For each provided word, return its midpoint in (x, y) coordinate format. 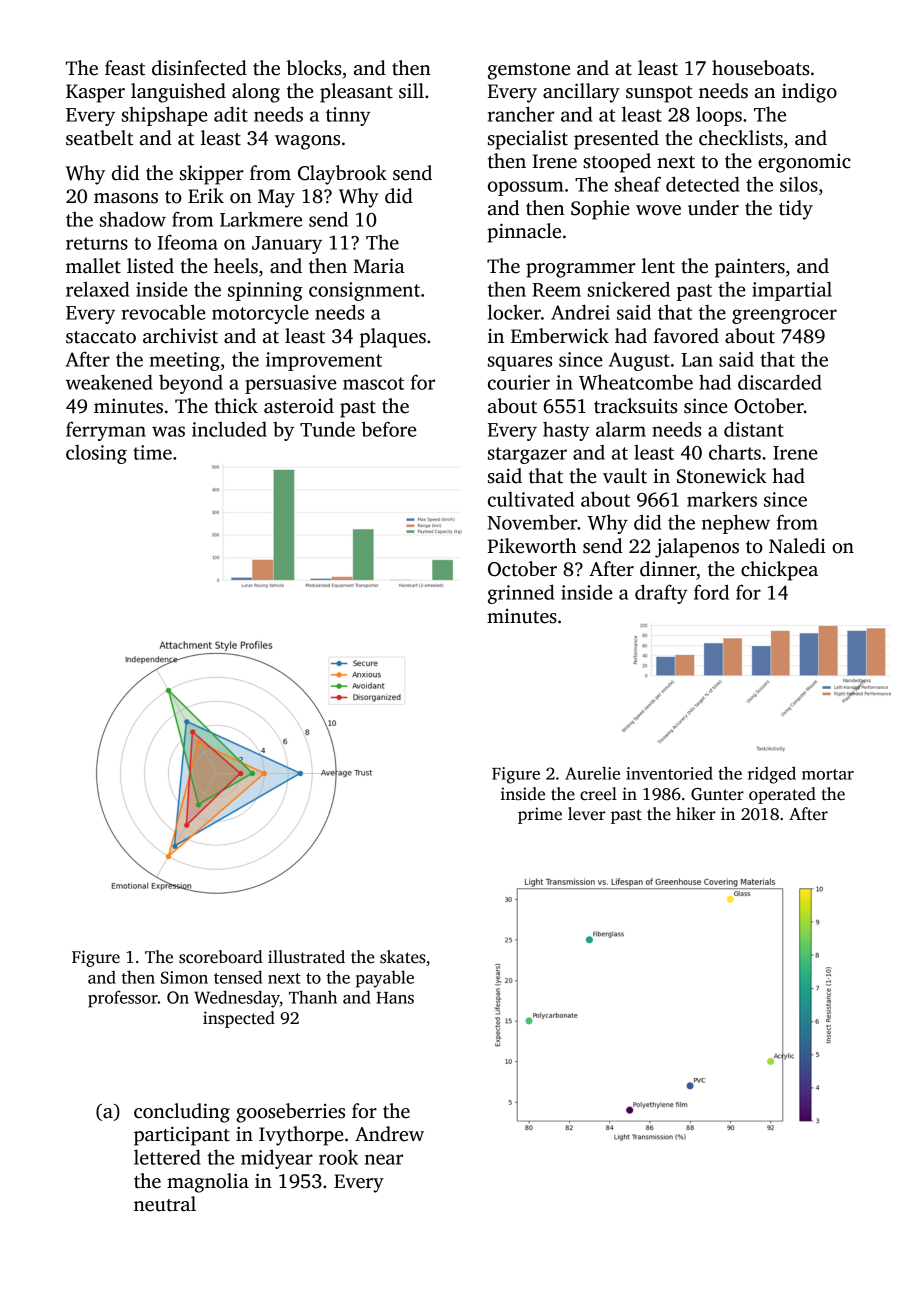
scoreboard (221, 957)
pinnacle (524, 233)
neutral (165, 1204)
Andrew (389, 1134)
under (713, 208)
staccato (101, 337)
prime (540, 815)
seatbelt (99, 138)
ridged (772, 775)
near (384, 1159)
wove (658, 210)
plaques (393, 338)
